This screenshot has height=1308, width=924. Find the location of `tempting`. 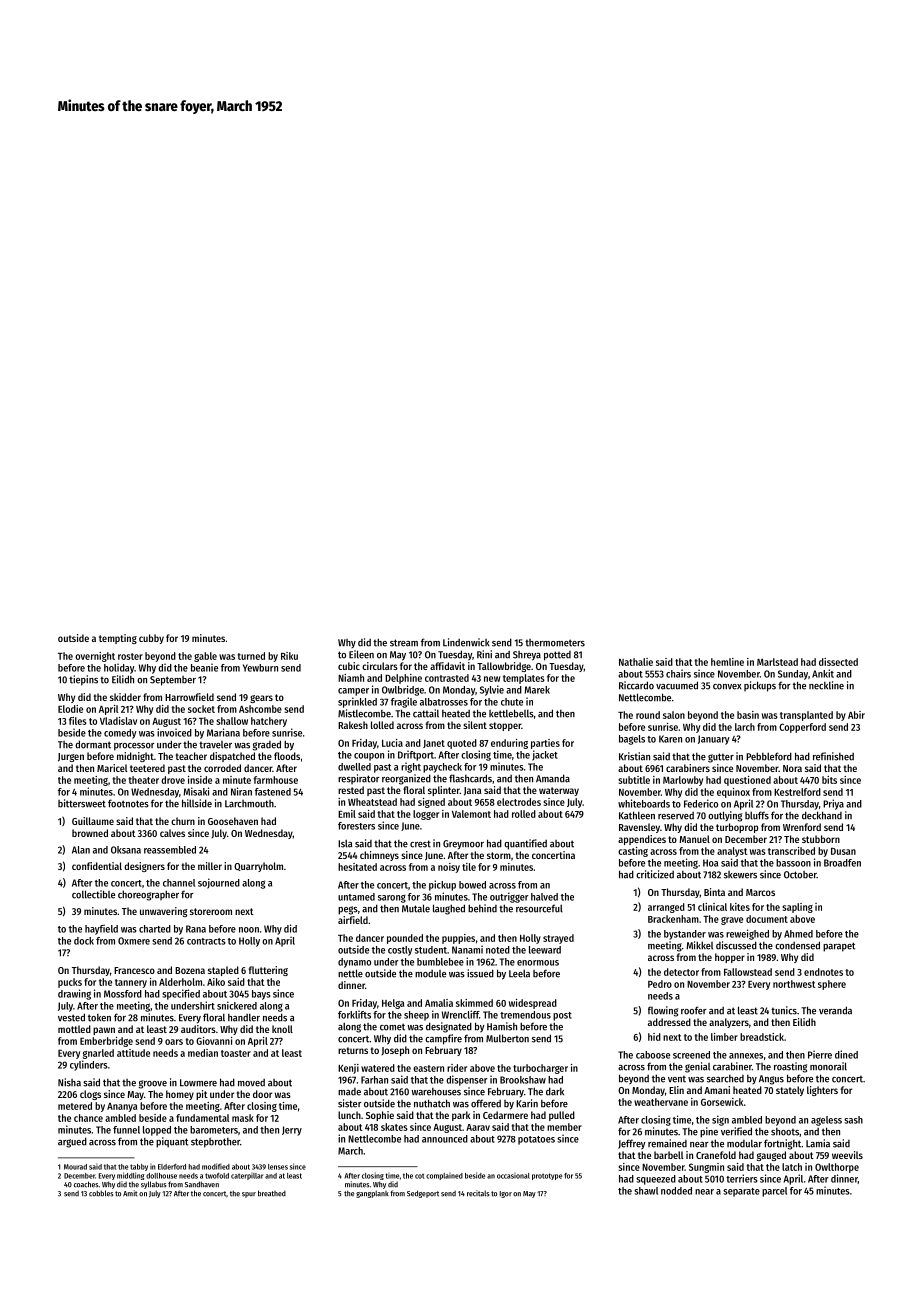

tempting is located at coordinates (118, 639).
